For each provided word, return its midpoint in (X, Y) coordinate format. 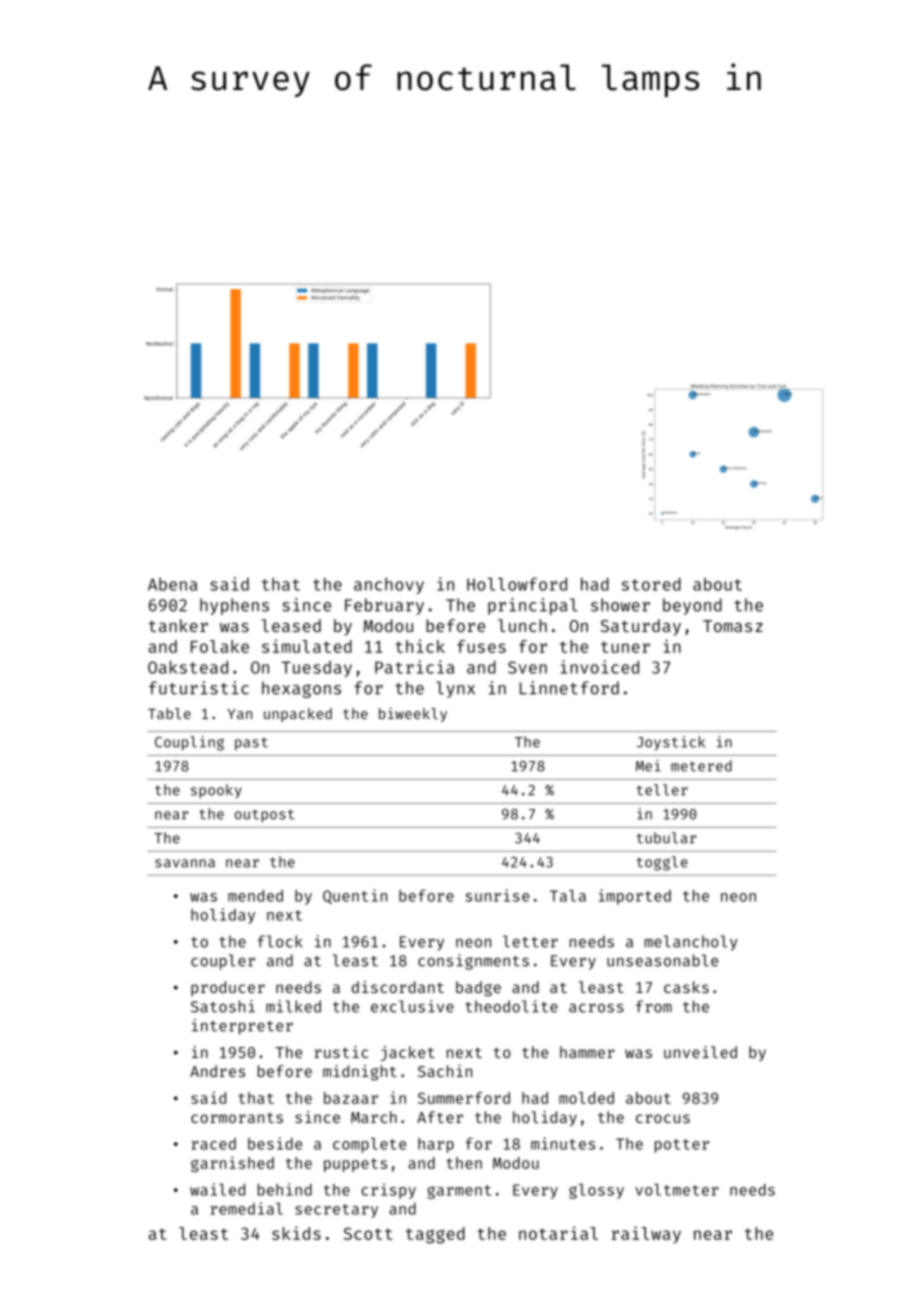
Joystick (671, 743)
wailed (217, 1189)
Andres (217, 1071)
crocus (663, 1118)
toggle (662, 863)
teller (662, 790)
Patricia (414, 667)
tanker (178, 625)
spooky (216, 791)
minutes (563, 1143)
